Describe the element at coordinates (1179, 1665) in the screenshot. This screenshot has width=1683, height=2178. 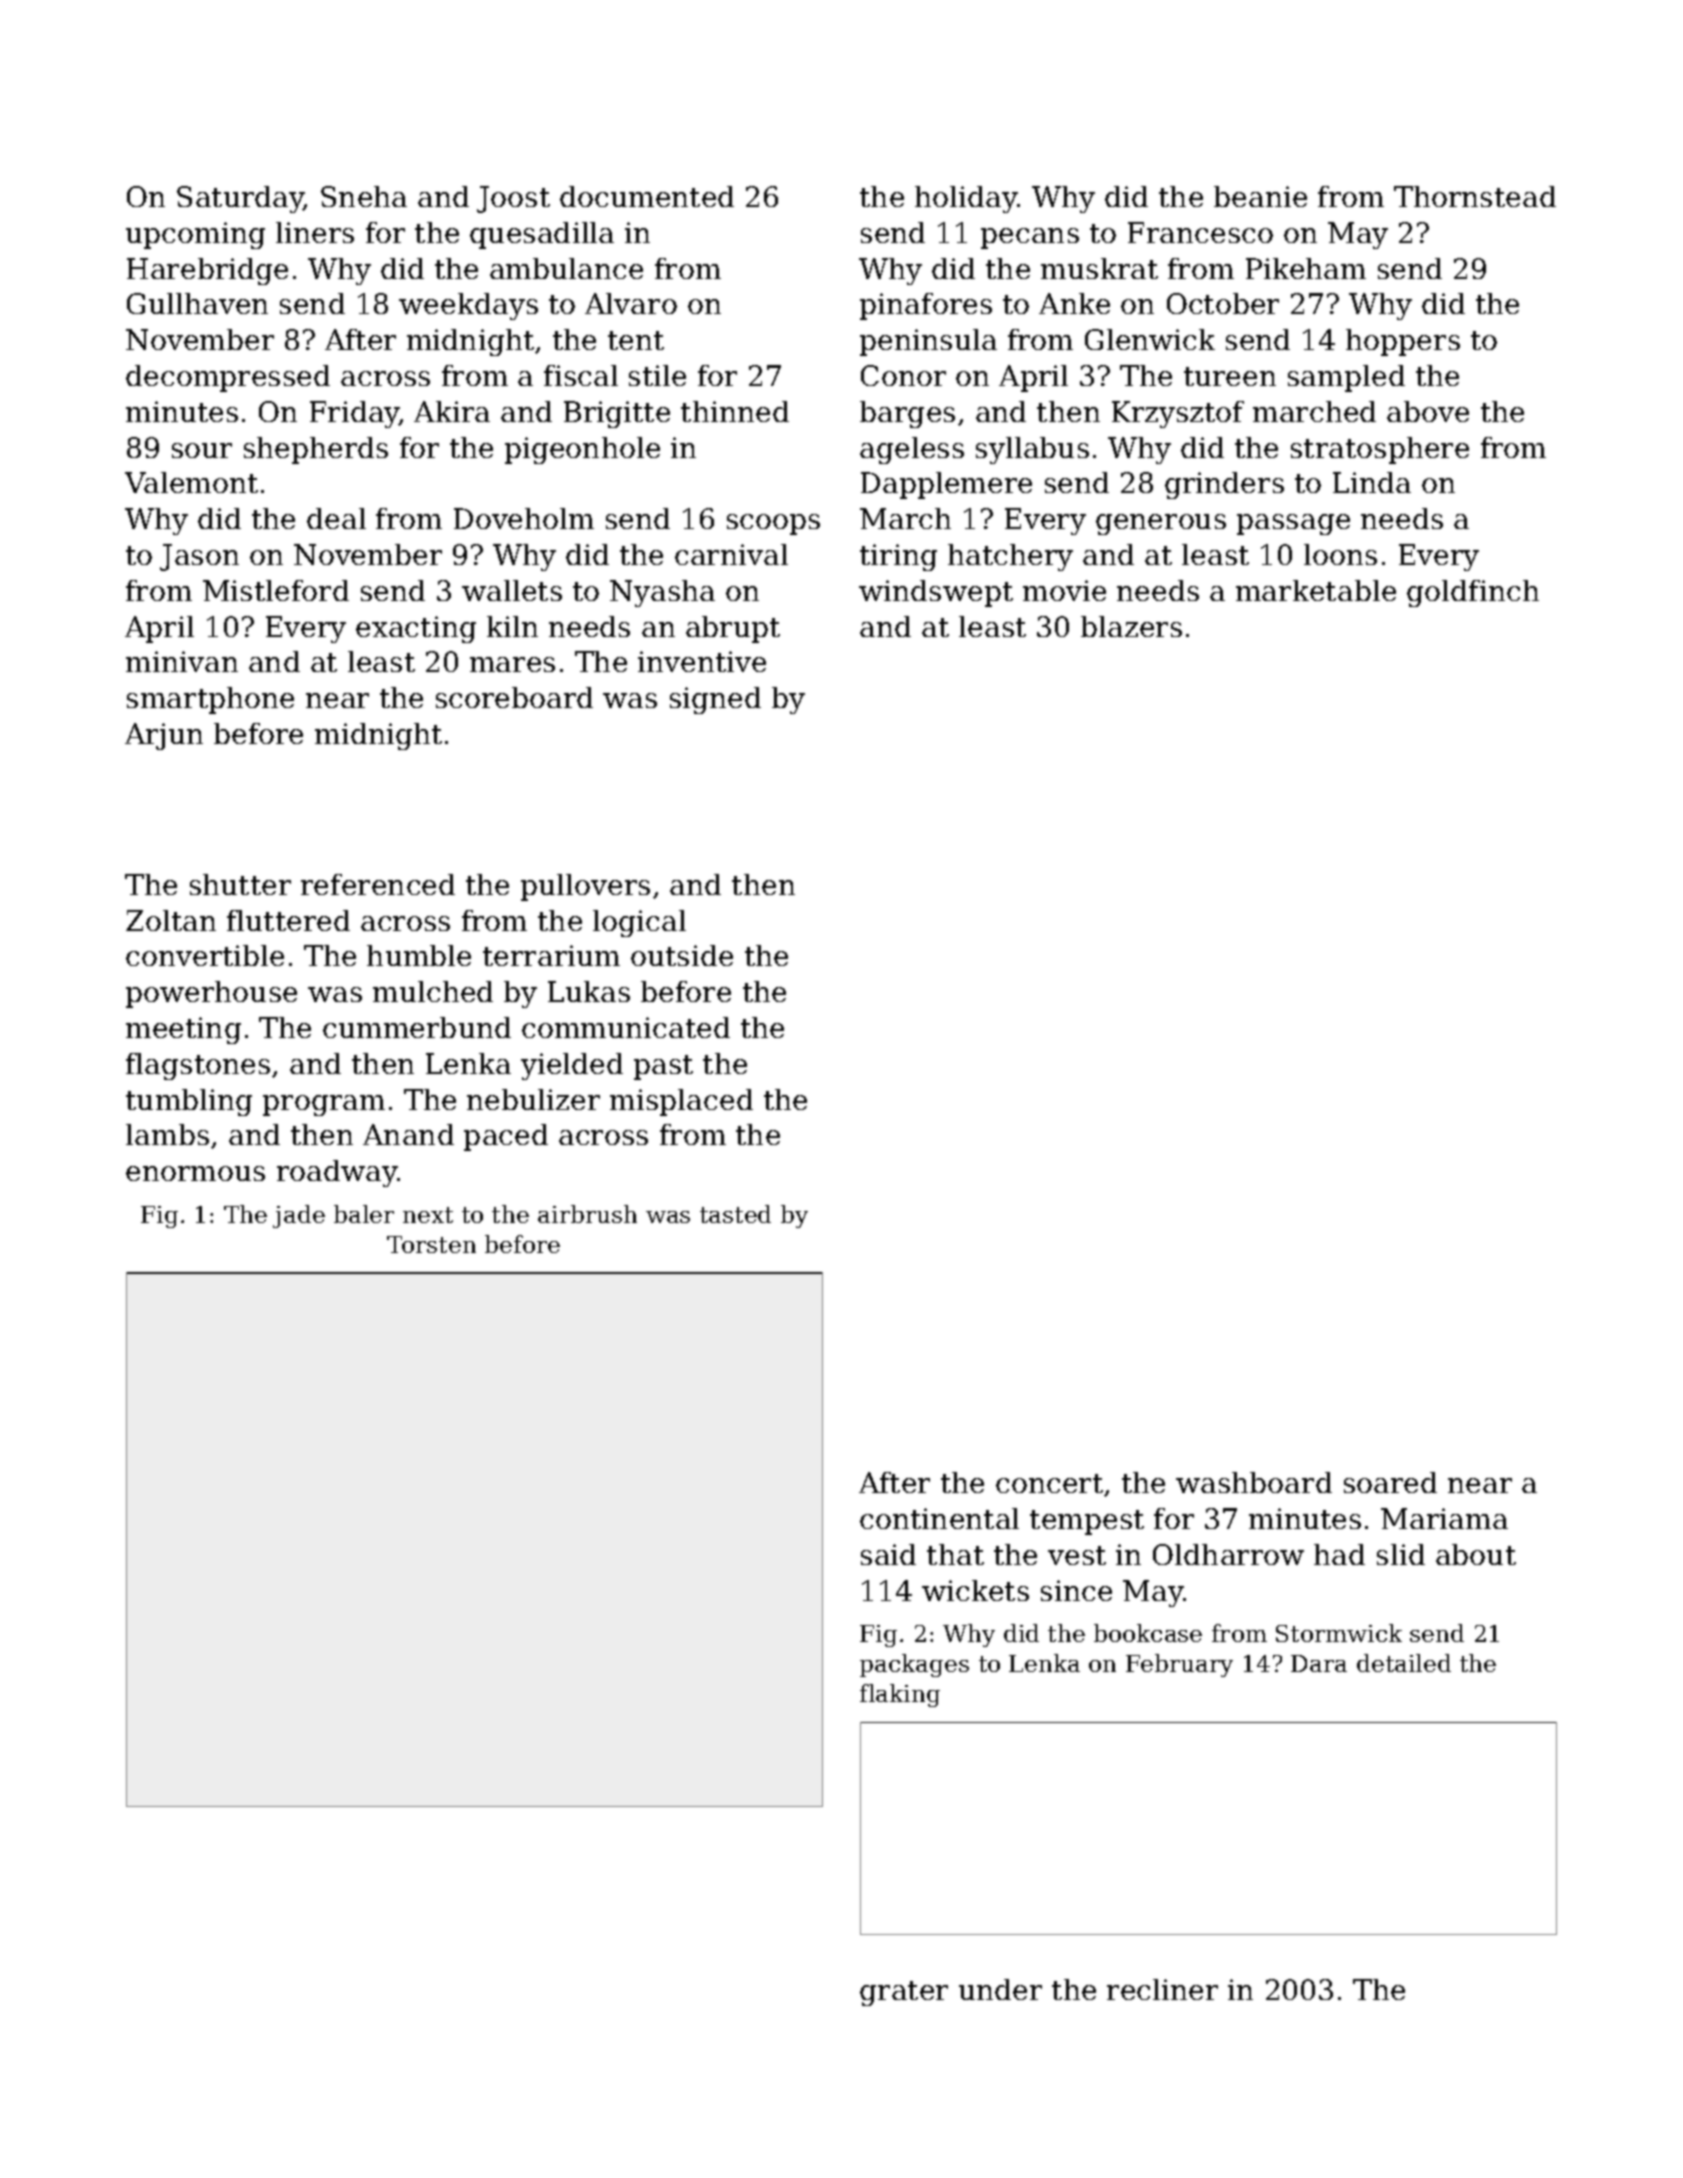
I see `February` at that location.
